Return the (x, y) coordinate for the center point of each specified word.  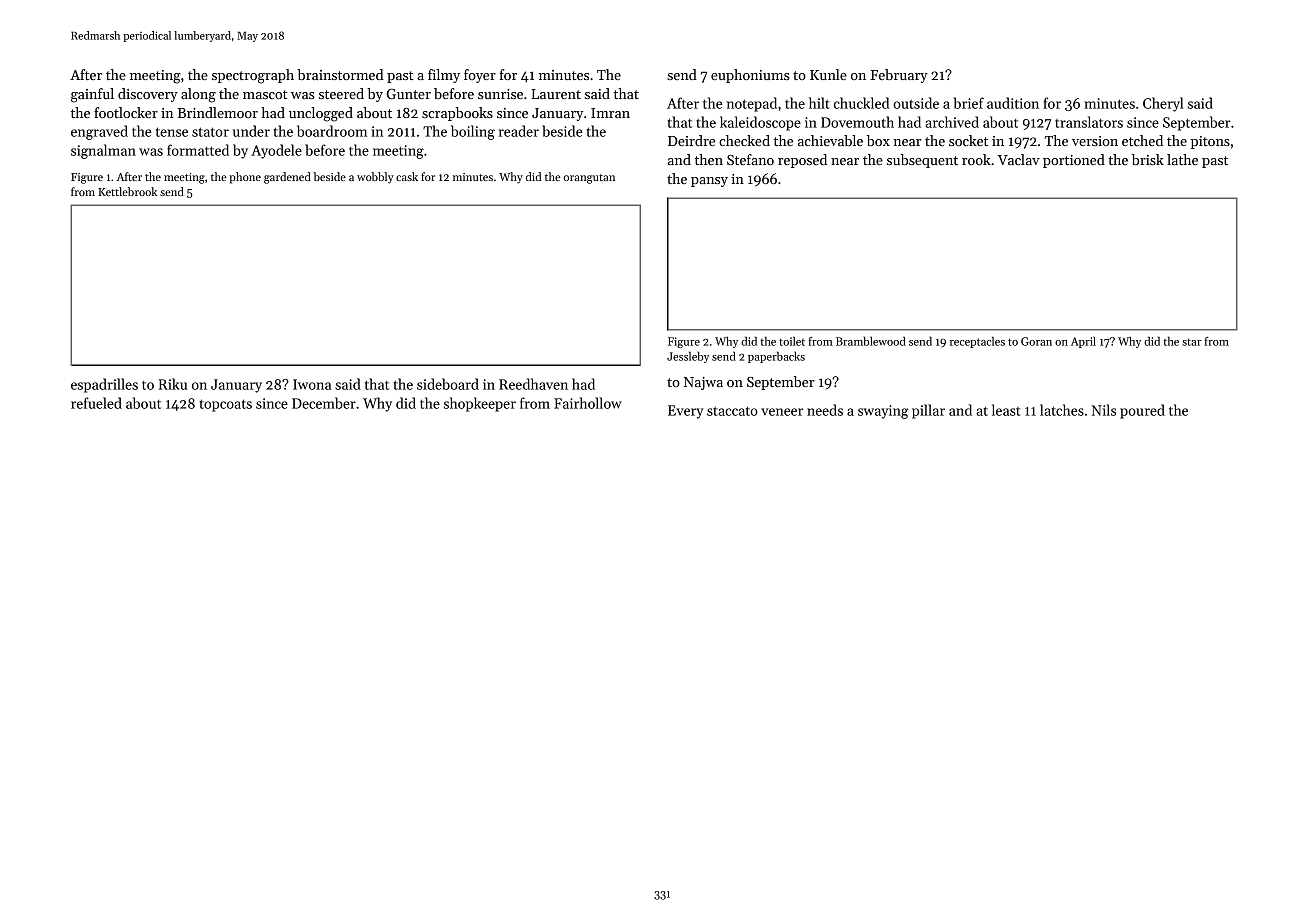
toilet (792, 341)
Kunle (828, 74)
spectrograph (253, 76)
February (899, 76)
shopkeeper (480, 404)
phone (245, 178)
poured (1142, 411)
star (1192, 342)
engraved (99, 132)
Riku (173, 384)
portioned (1074, 161)
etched (1142, 140)
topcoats (225, 405)
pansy (709, 182)
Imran (610, 113)
